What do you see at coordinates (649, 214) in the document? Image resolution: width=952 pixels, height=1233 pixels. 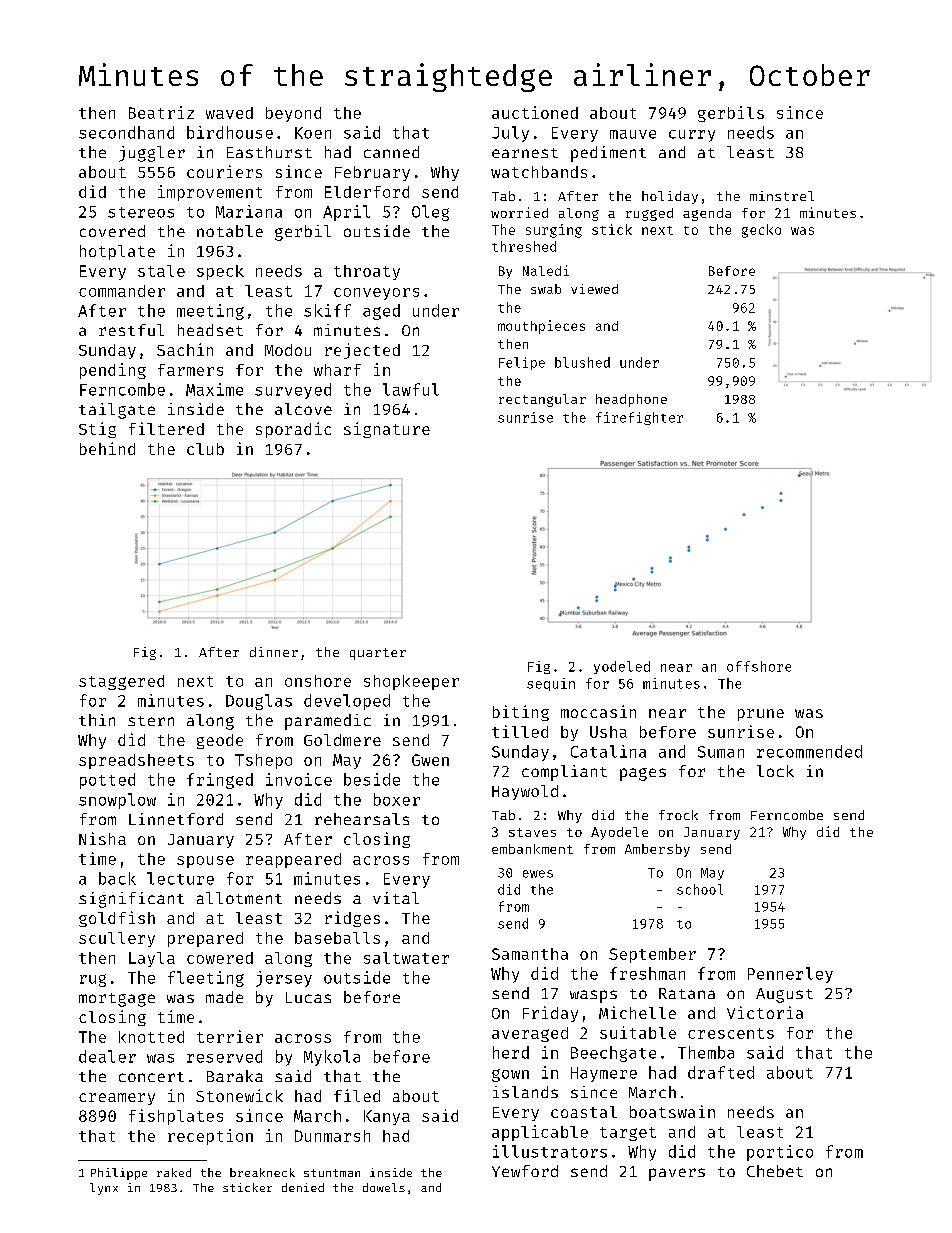 I see `rugged` at bounding box center [649, 214].
